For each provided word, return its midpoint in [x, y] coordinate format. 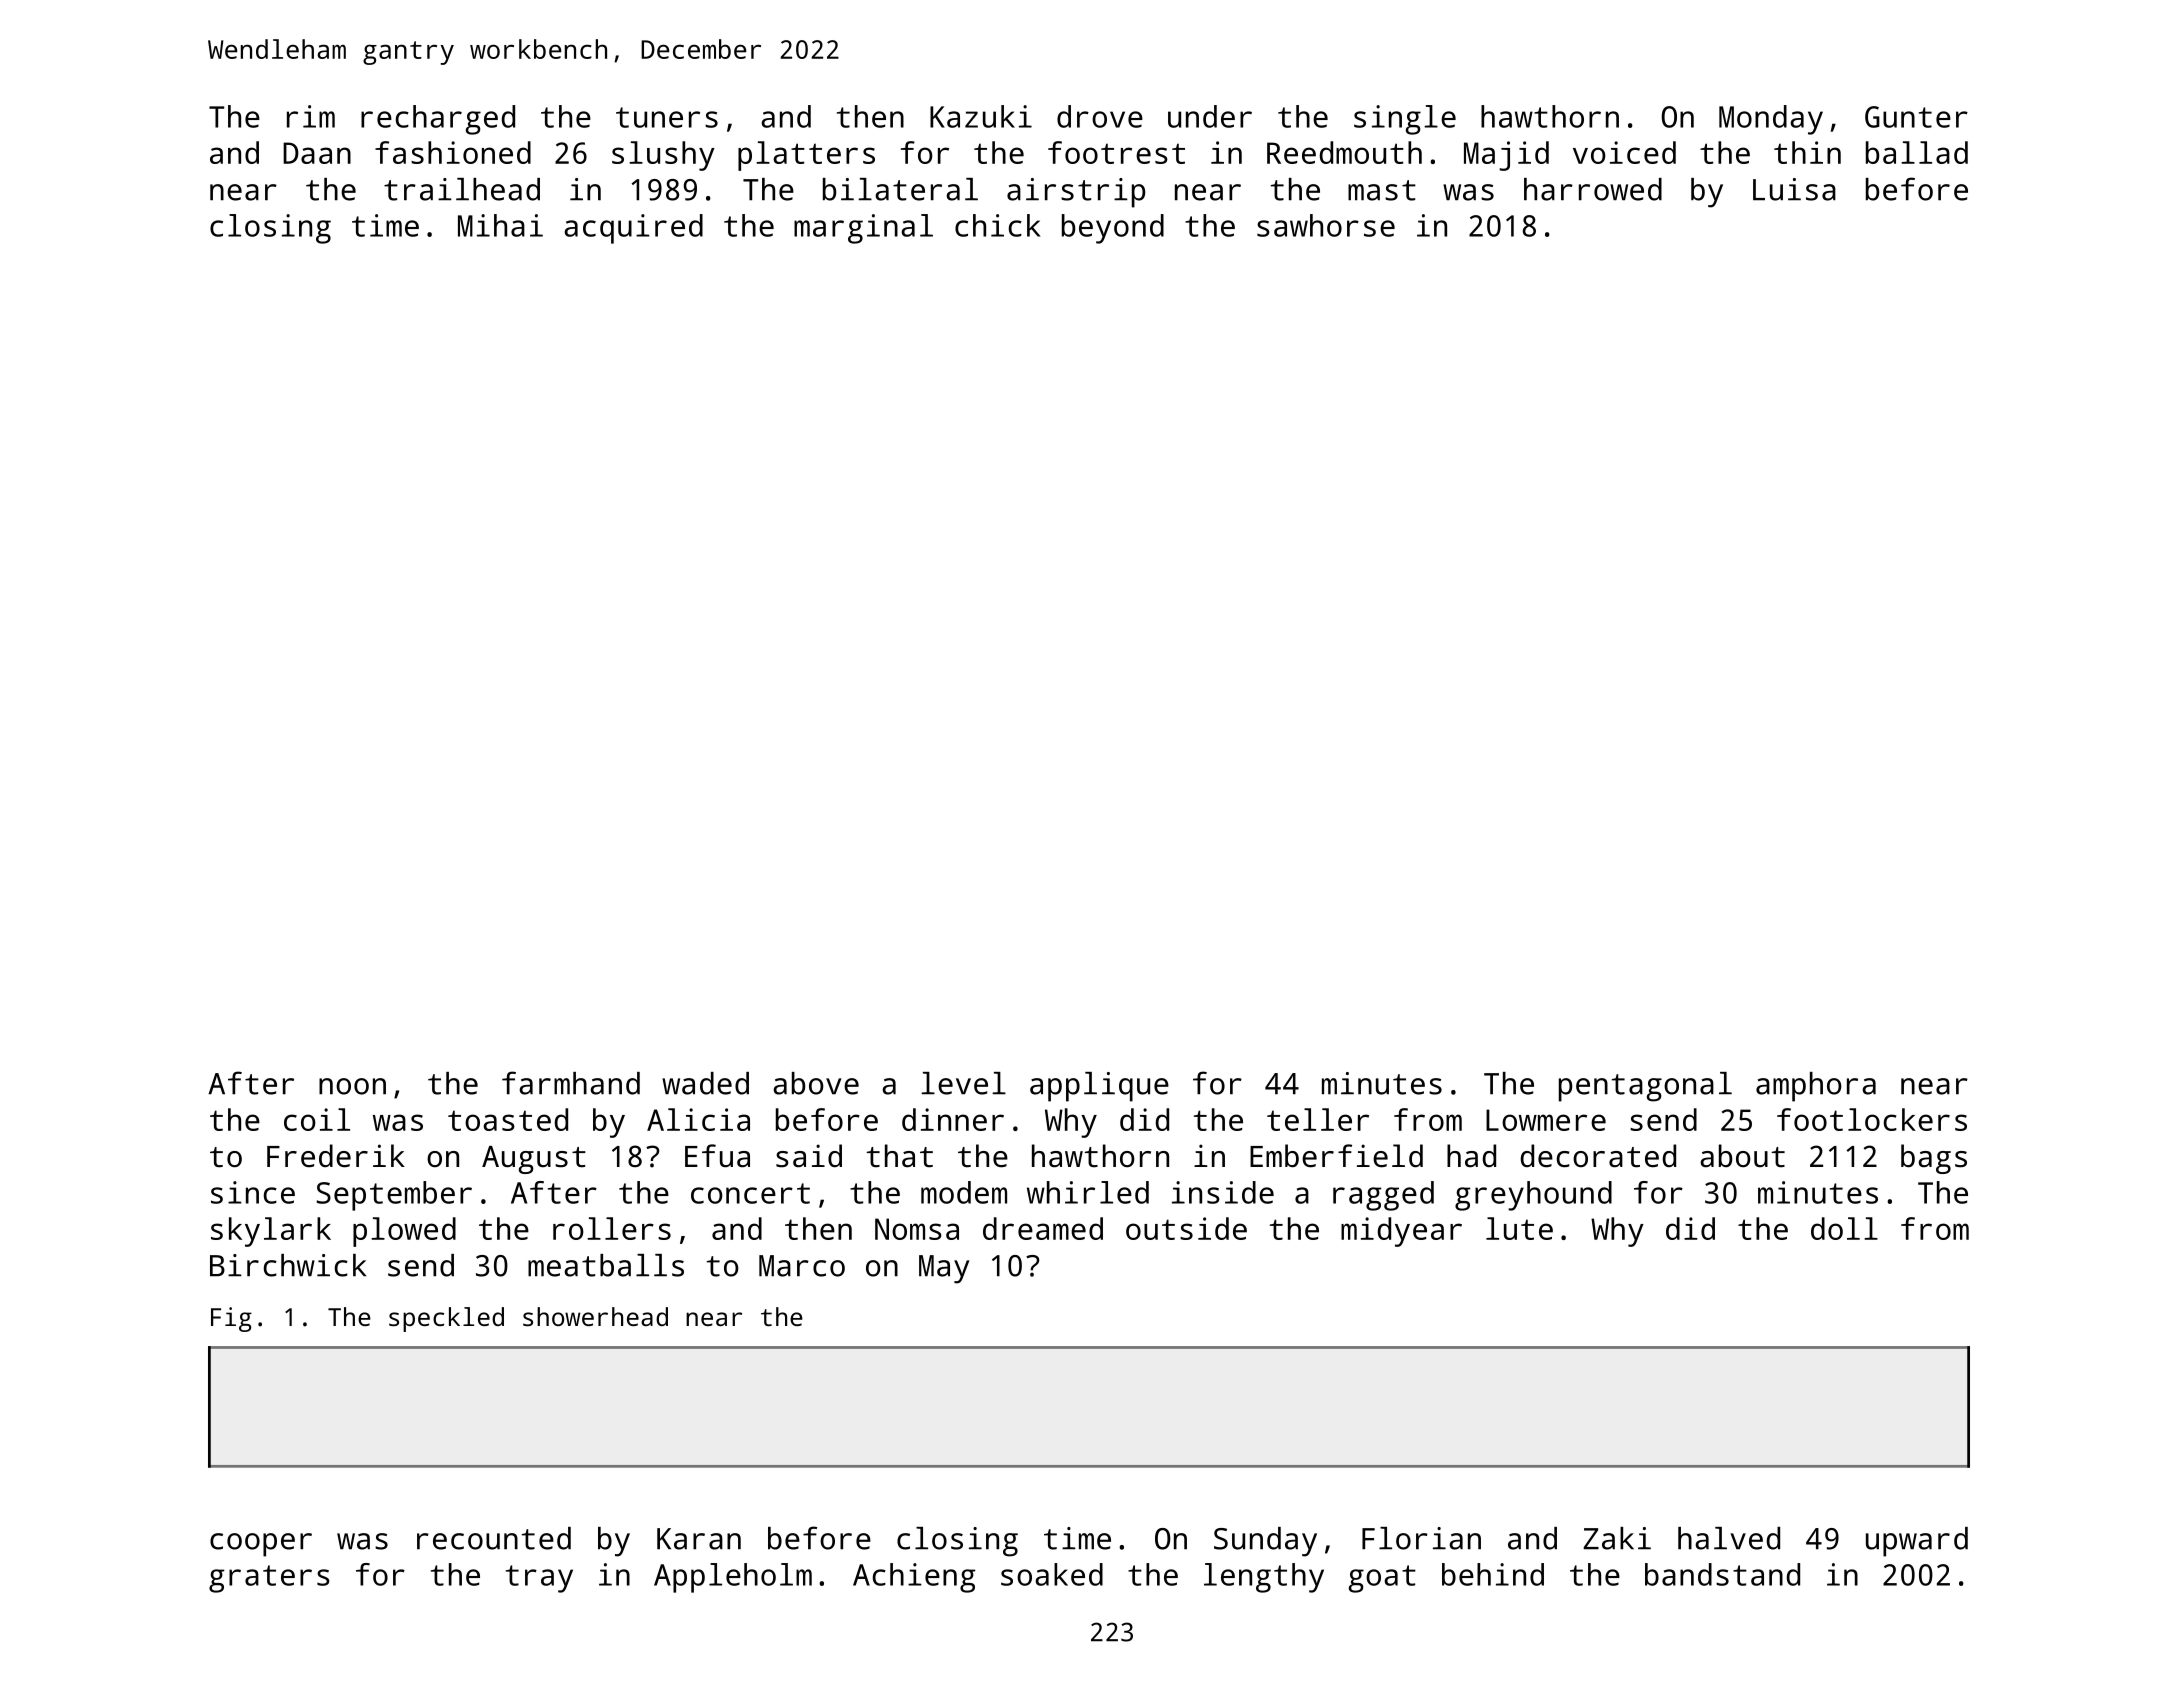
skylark [271, 1232]
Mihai [500, 225]
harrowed [1593, 189]
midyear [1401, 1232]
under [1210, 116]
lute [1519, 1228]
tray [539, 1579]
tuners [667, 117]
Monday [1771, 120]
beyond [1113, 229]
